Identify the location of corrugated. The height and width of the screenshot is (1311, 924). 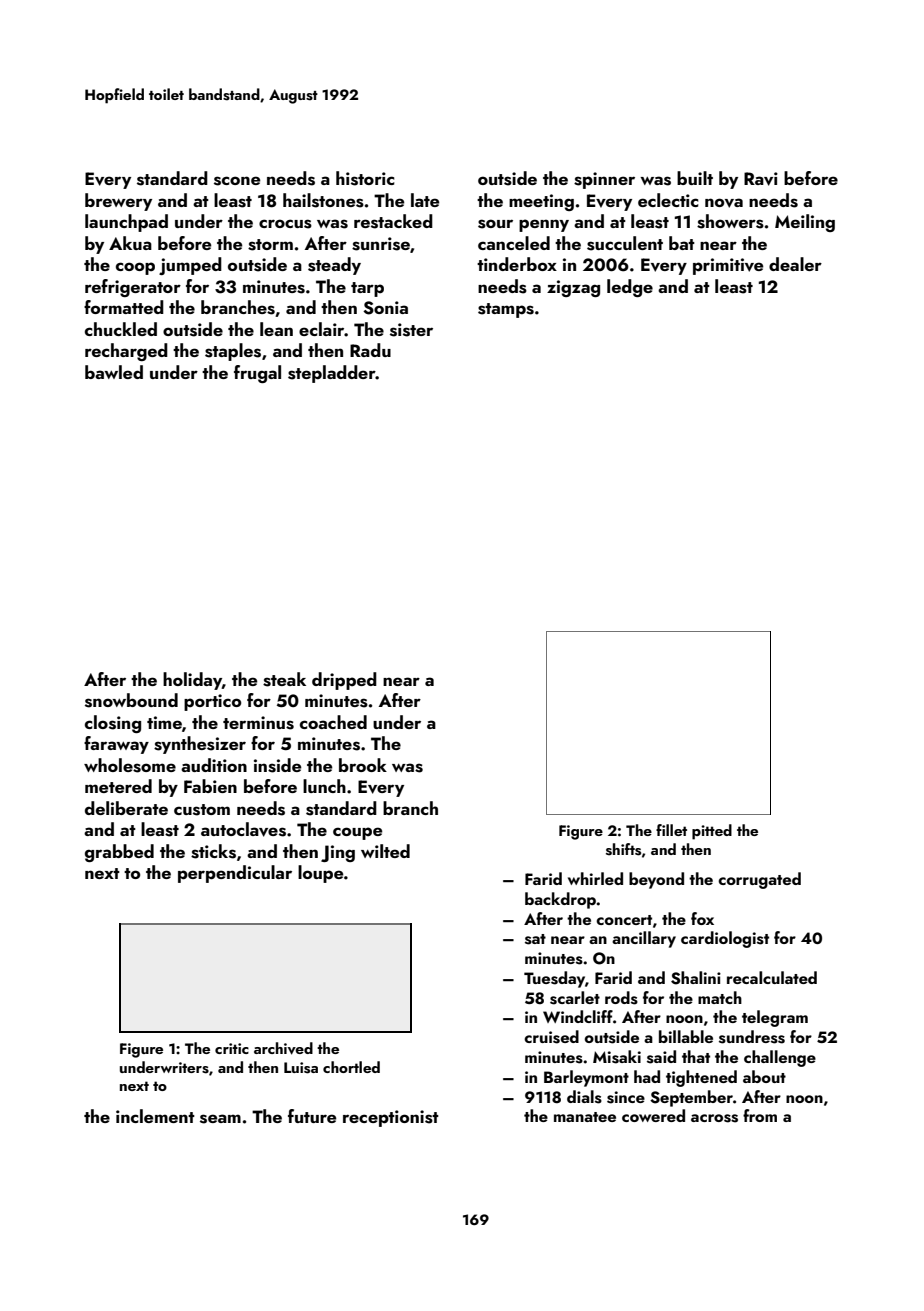
(759, 880).
